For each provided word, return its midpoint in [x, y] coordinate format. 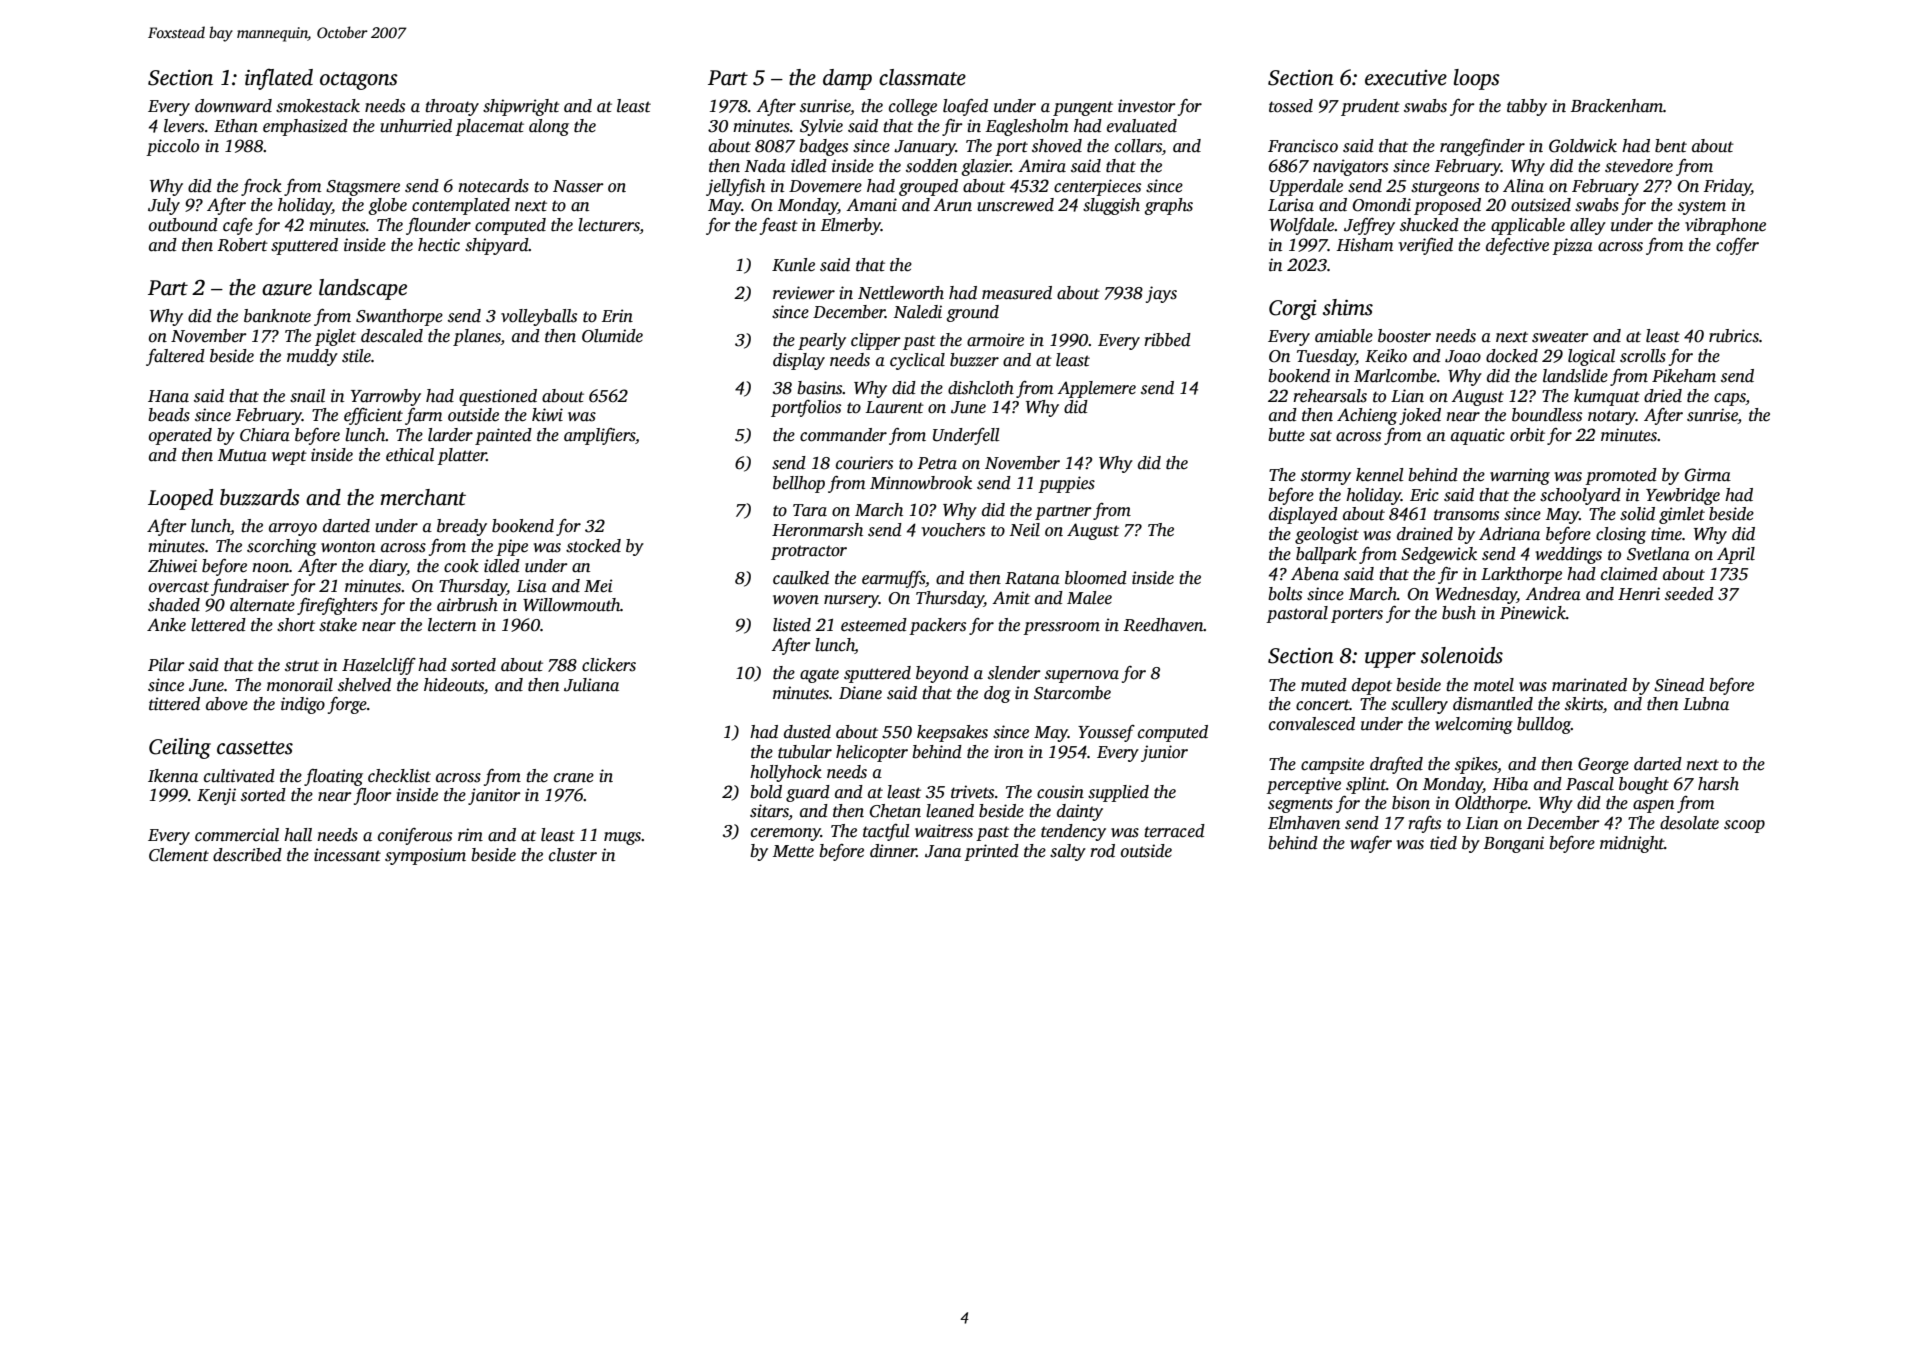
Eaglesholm [1027, 127]
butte [1286, 435]
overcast [179, 587]
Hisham [1364, 245]
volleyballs [539, 317]
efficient [373, 416]
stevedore [1639, 166]
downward [233, 106]
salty [1068, 852]
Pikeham [1684, 376]
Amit [1011, 598]
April [1736, 555]
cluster [573, 855]
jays [1161, 294]
